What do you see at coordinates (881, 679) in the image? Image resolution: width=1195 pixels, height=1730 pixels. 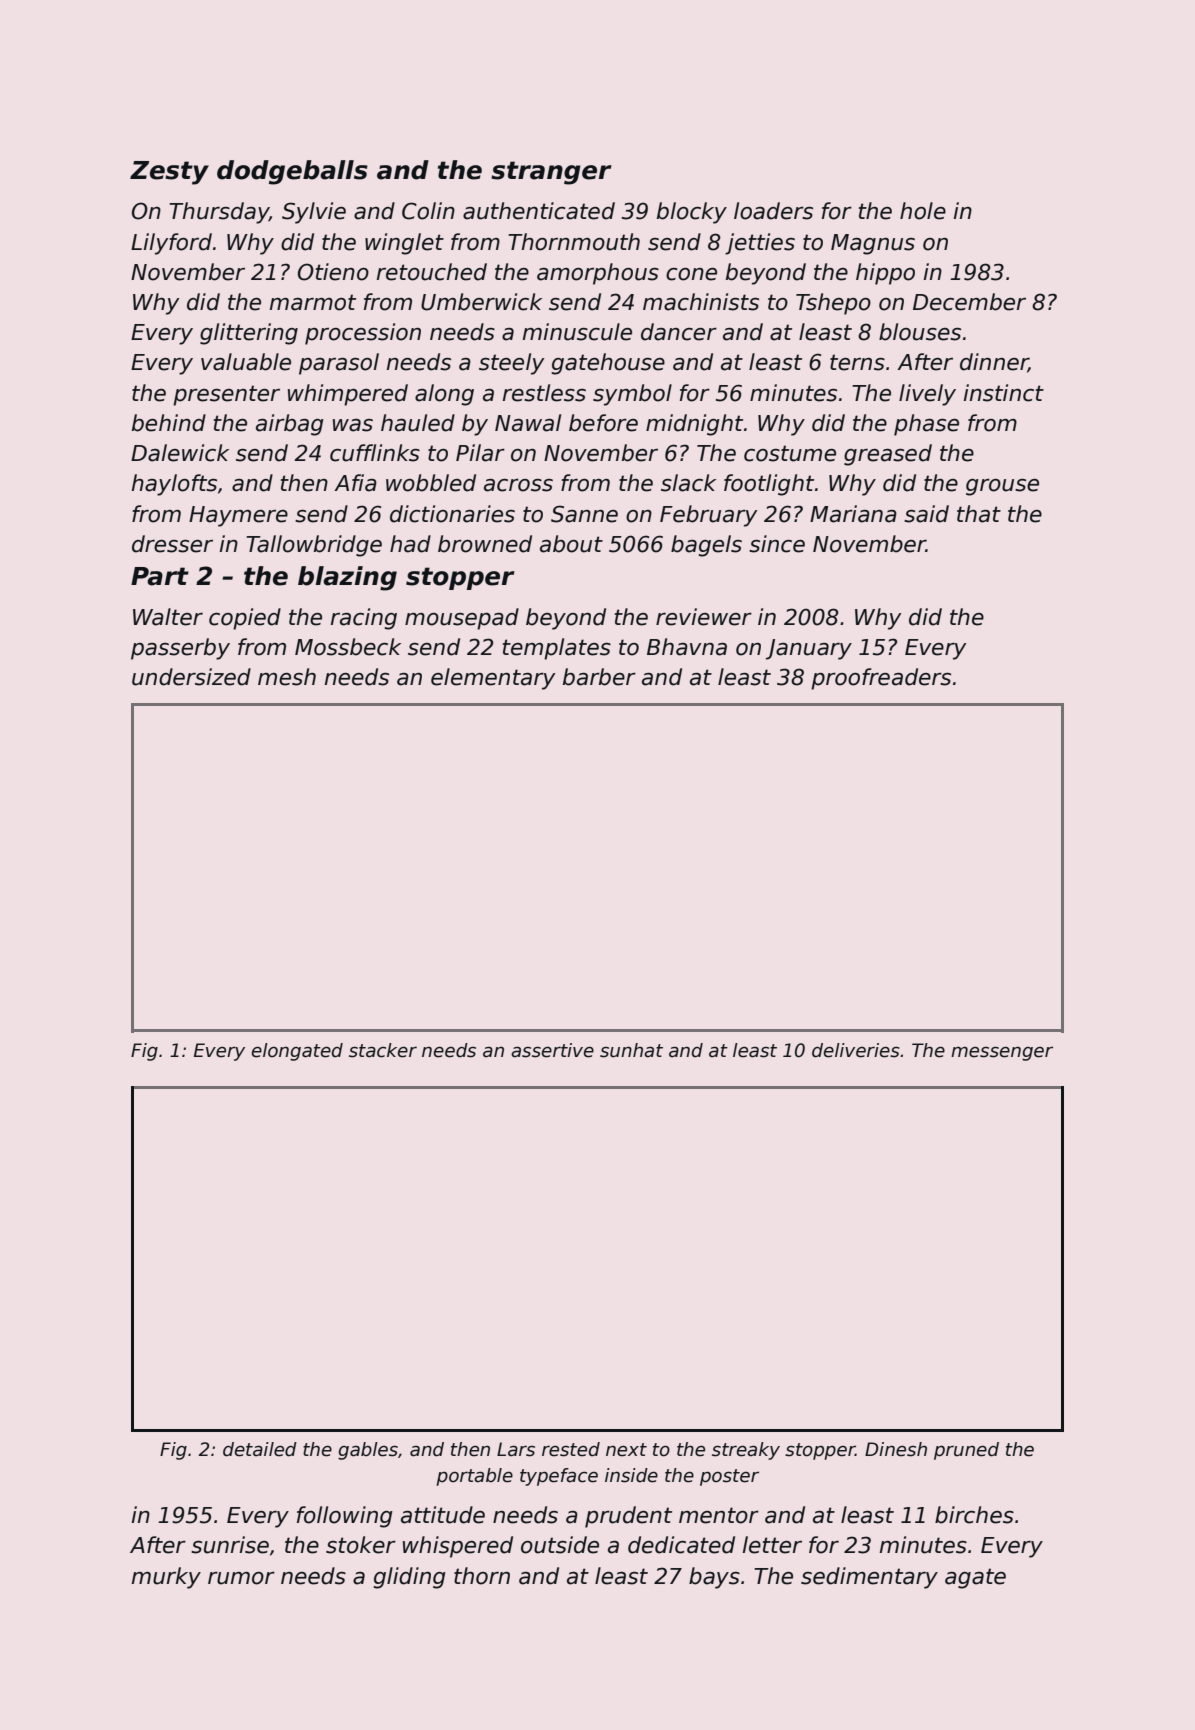 I see `proofreaders` at bounding box center [881, 679].
